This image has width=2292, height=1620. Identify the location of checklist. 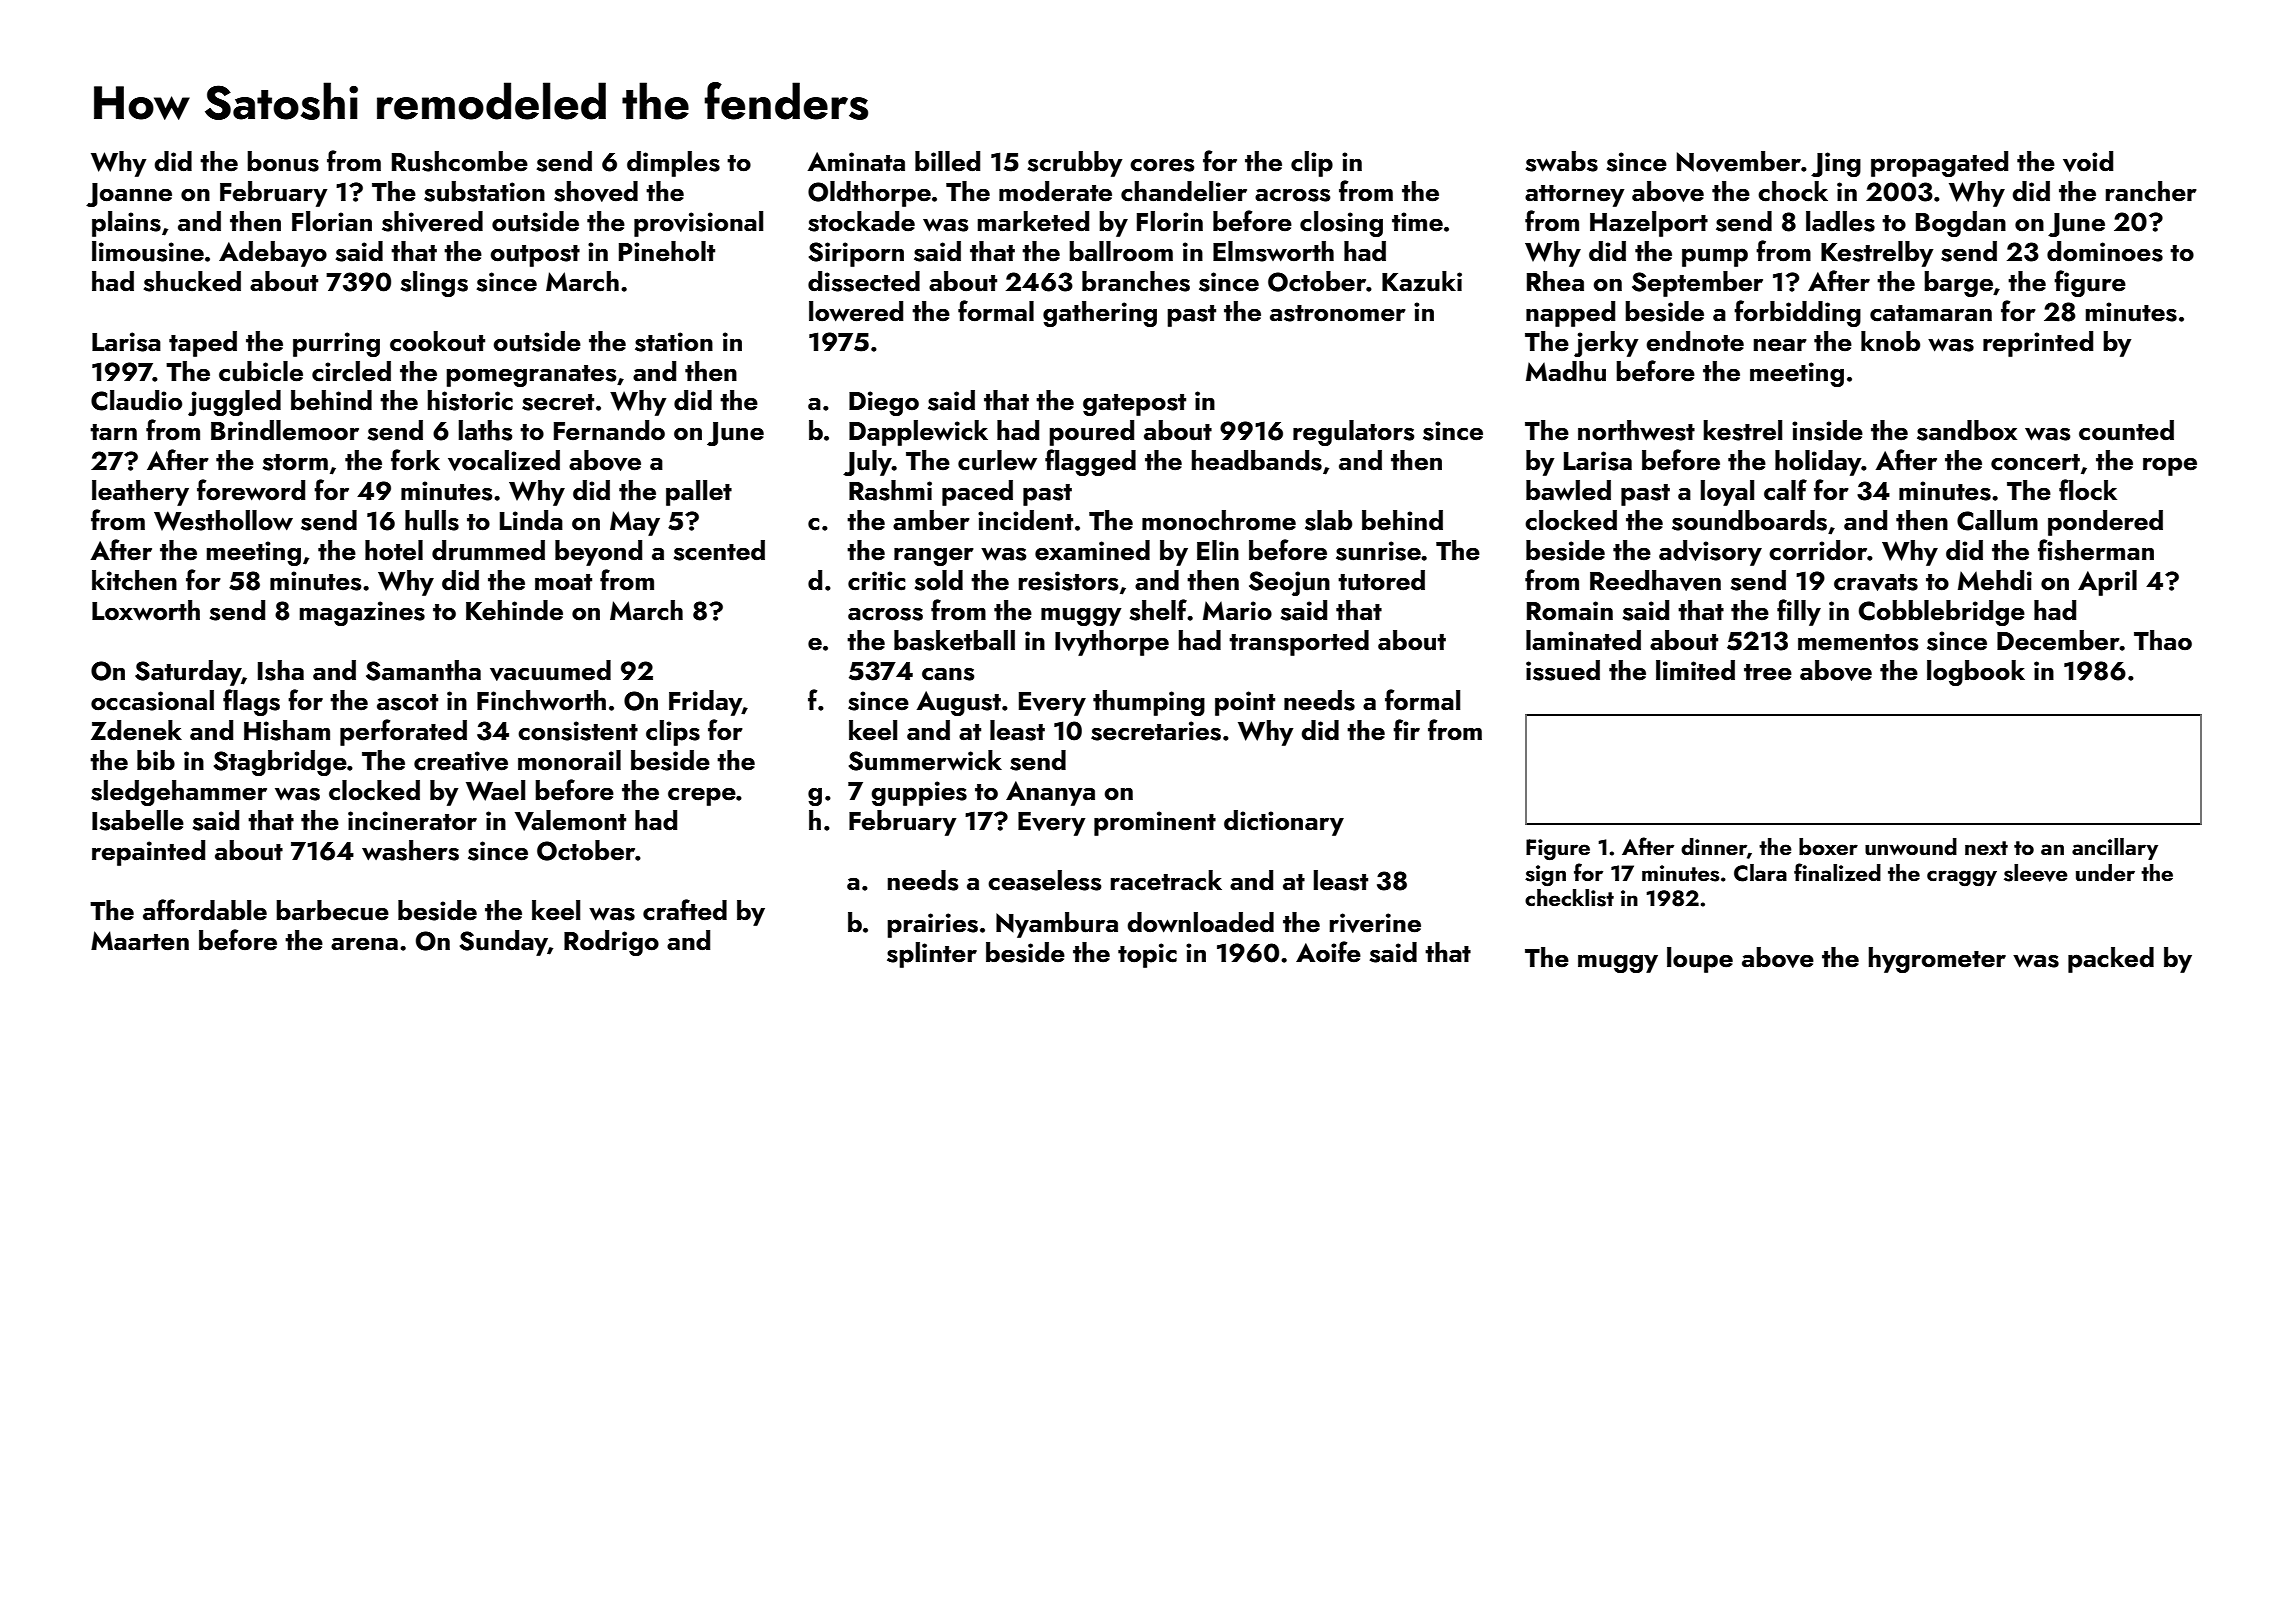
(1569, 898).
